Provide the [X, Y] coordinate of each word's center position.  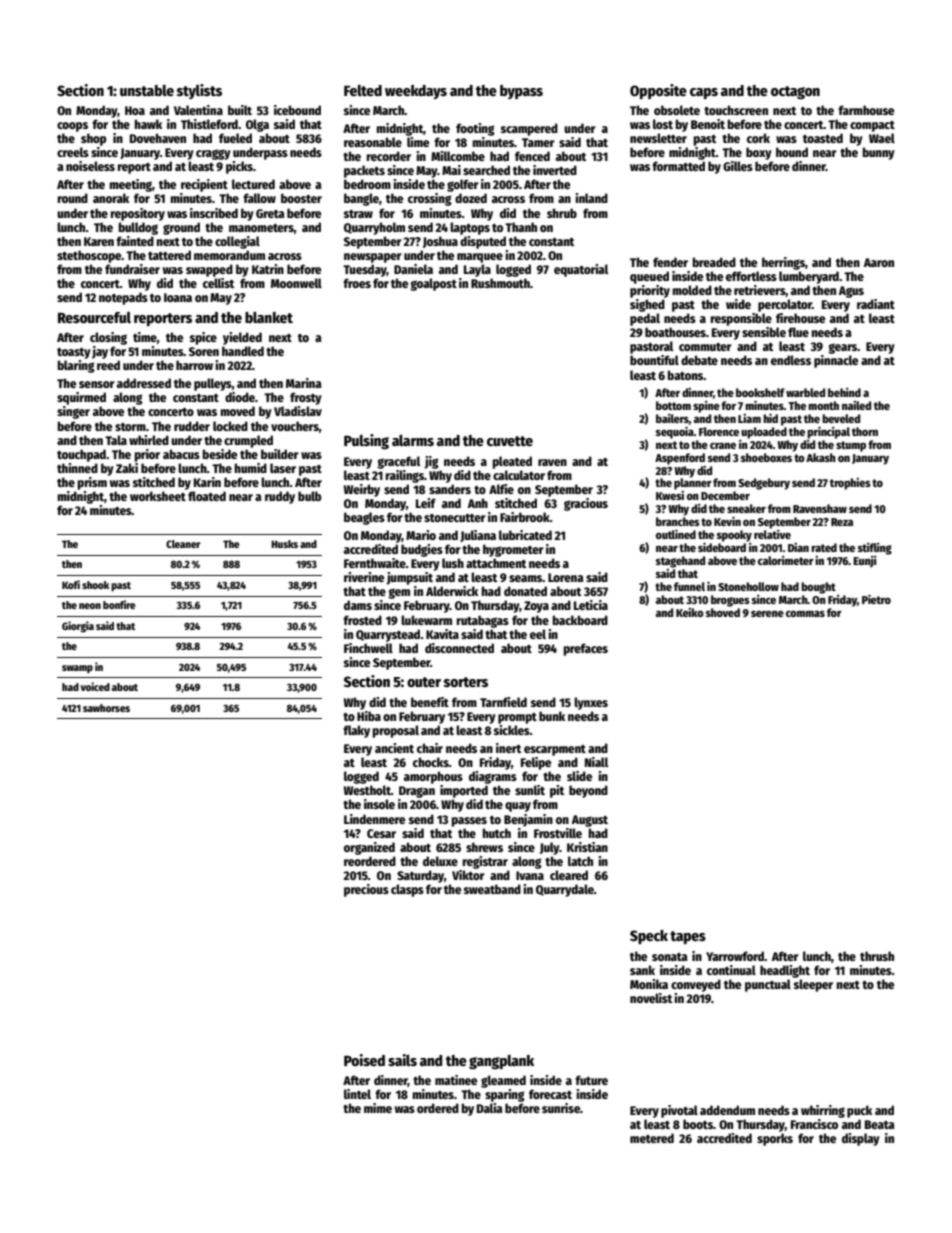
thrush [877, 956]
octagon [795, 92]
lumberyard [809, 277]
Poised [364, 1060]
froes [357, 283]
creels [73, 152]
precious [366, 890]
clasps [407, 890]
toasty [74, 353]
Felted [363, 90]
